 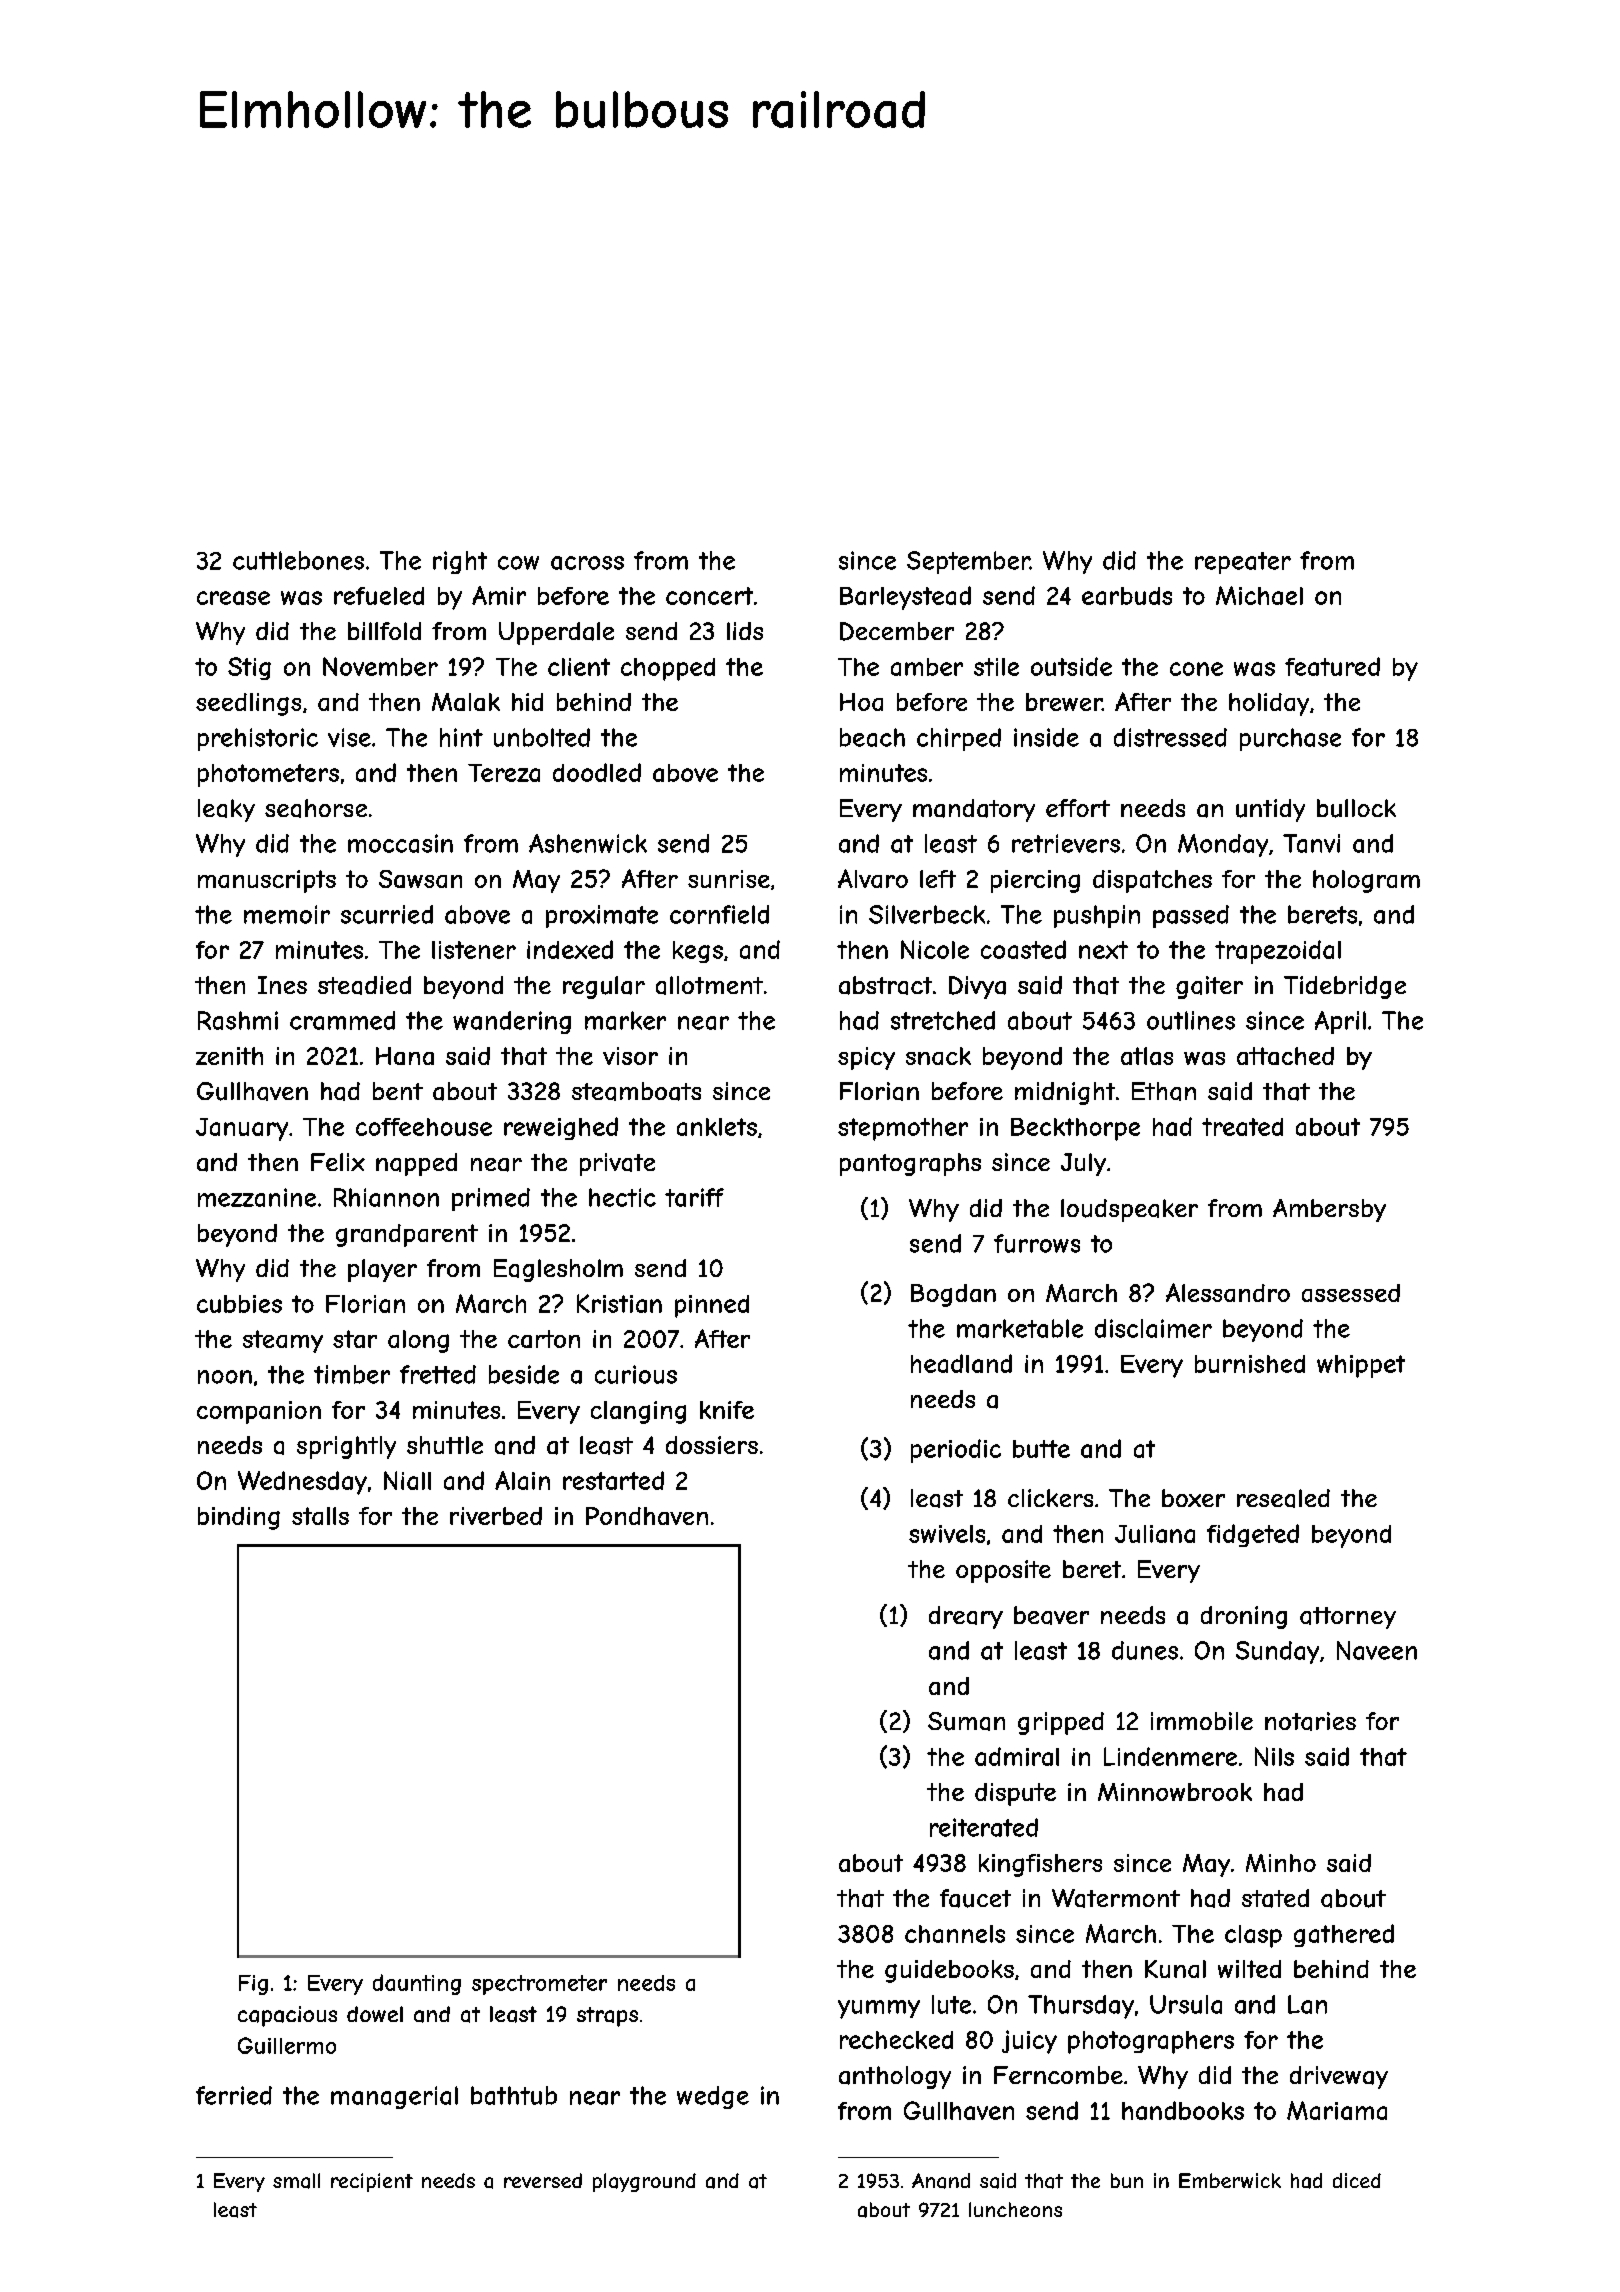 What do you see at coordinates (287, 2045) in the screenshot?
I see `Guillermo` at bounding box center [287, 2045].
